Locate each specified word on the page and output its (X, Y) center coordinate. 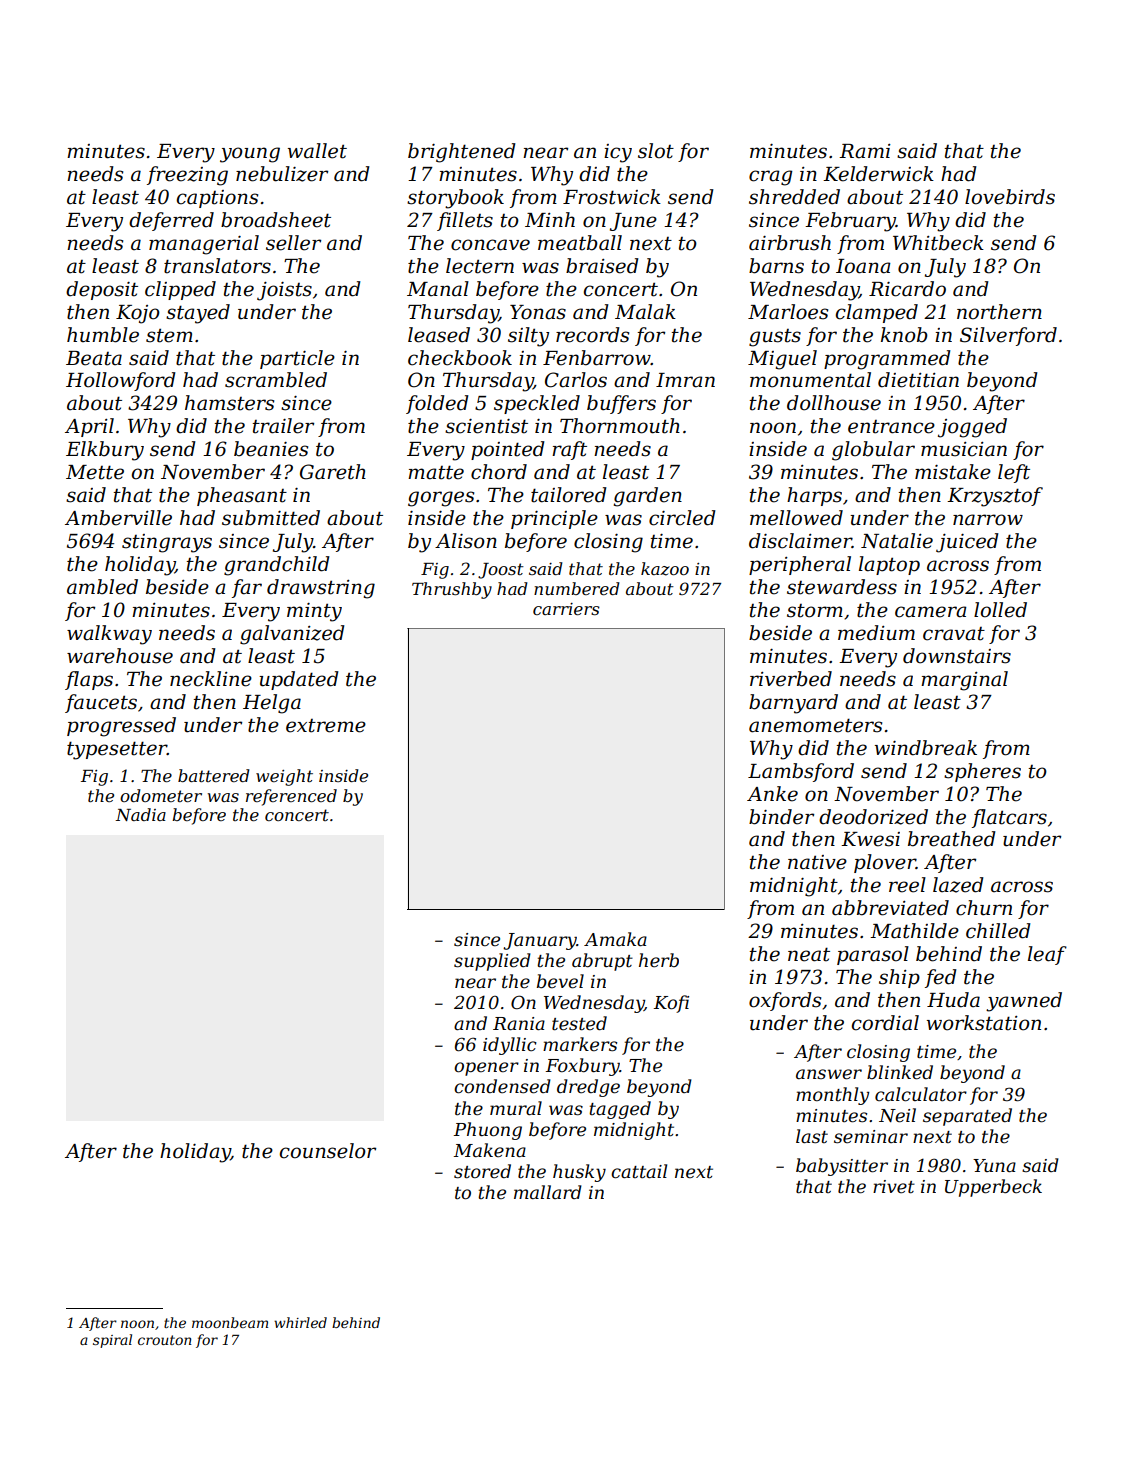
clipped (180, 290)
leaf (1047, 955)
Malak (645, 312)
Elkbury (105, 451)
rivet (894, 1187)
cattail (639, 1171)
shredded (794, 197)
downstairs (957, 656)
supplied (492, 962)
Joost (501, 571)
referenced (291, 797)
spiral (112, 1341)
